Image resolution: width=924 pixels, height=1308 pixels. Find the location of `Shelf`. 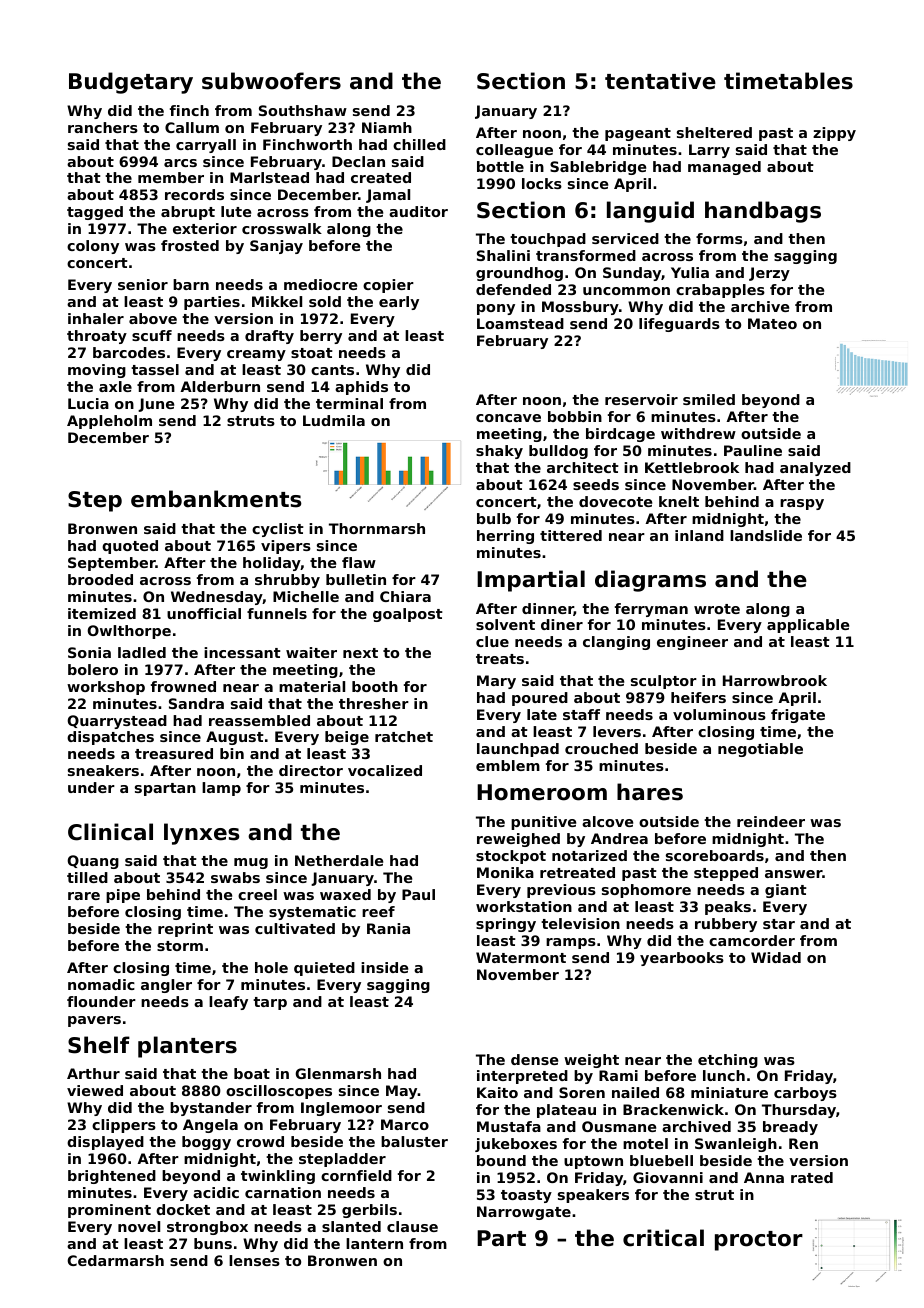

Shelf is located at coordinates (99, 1045).
